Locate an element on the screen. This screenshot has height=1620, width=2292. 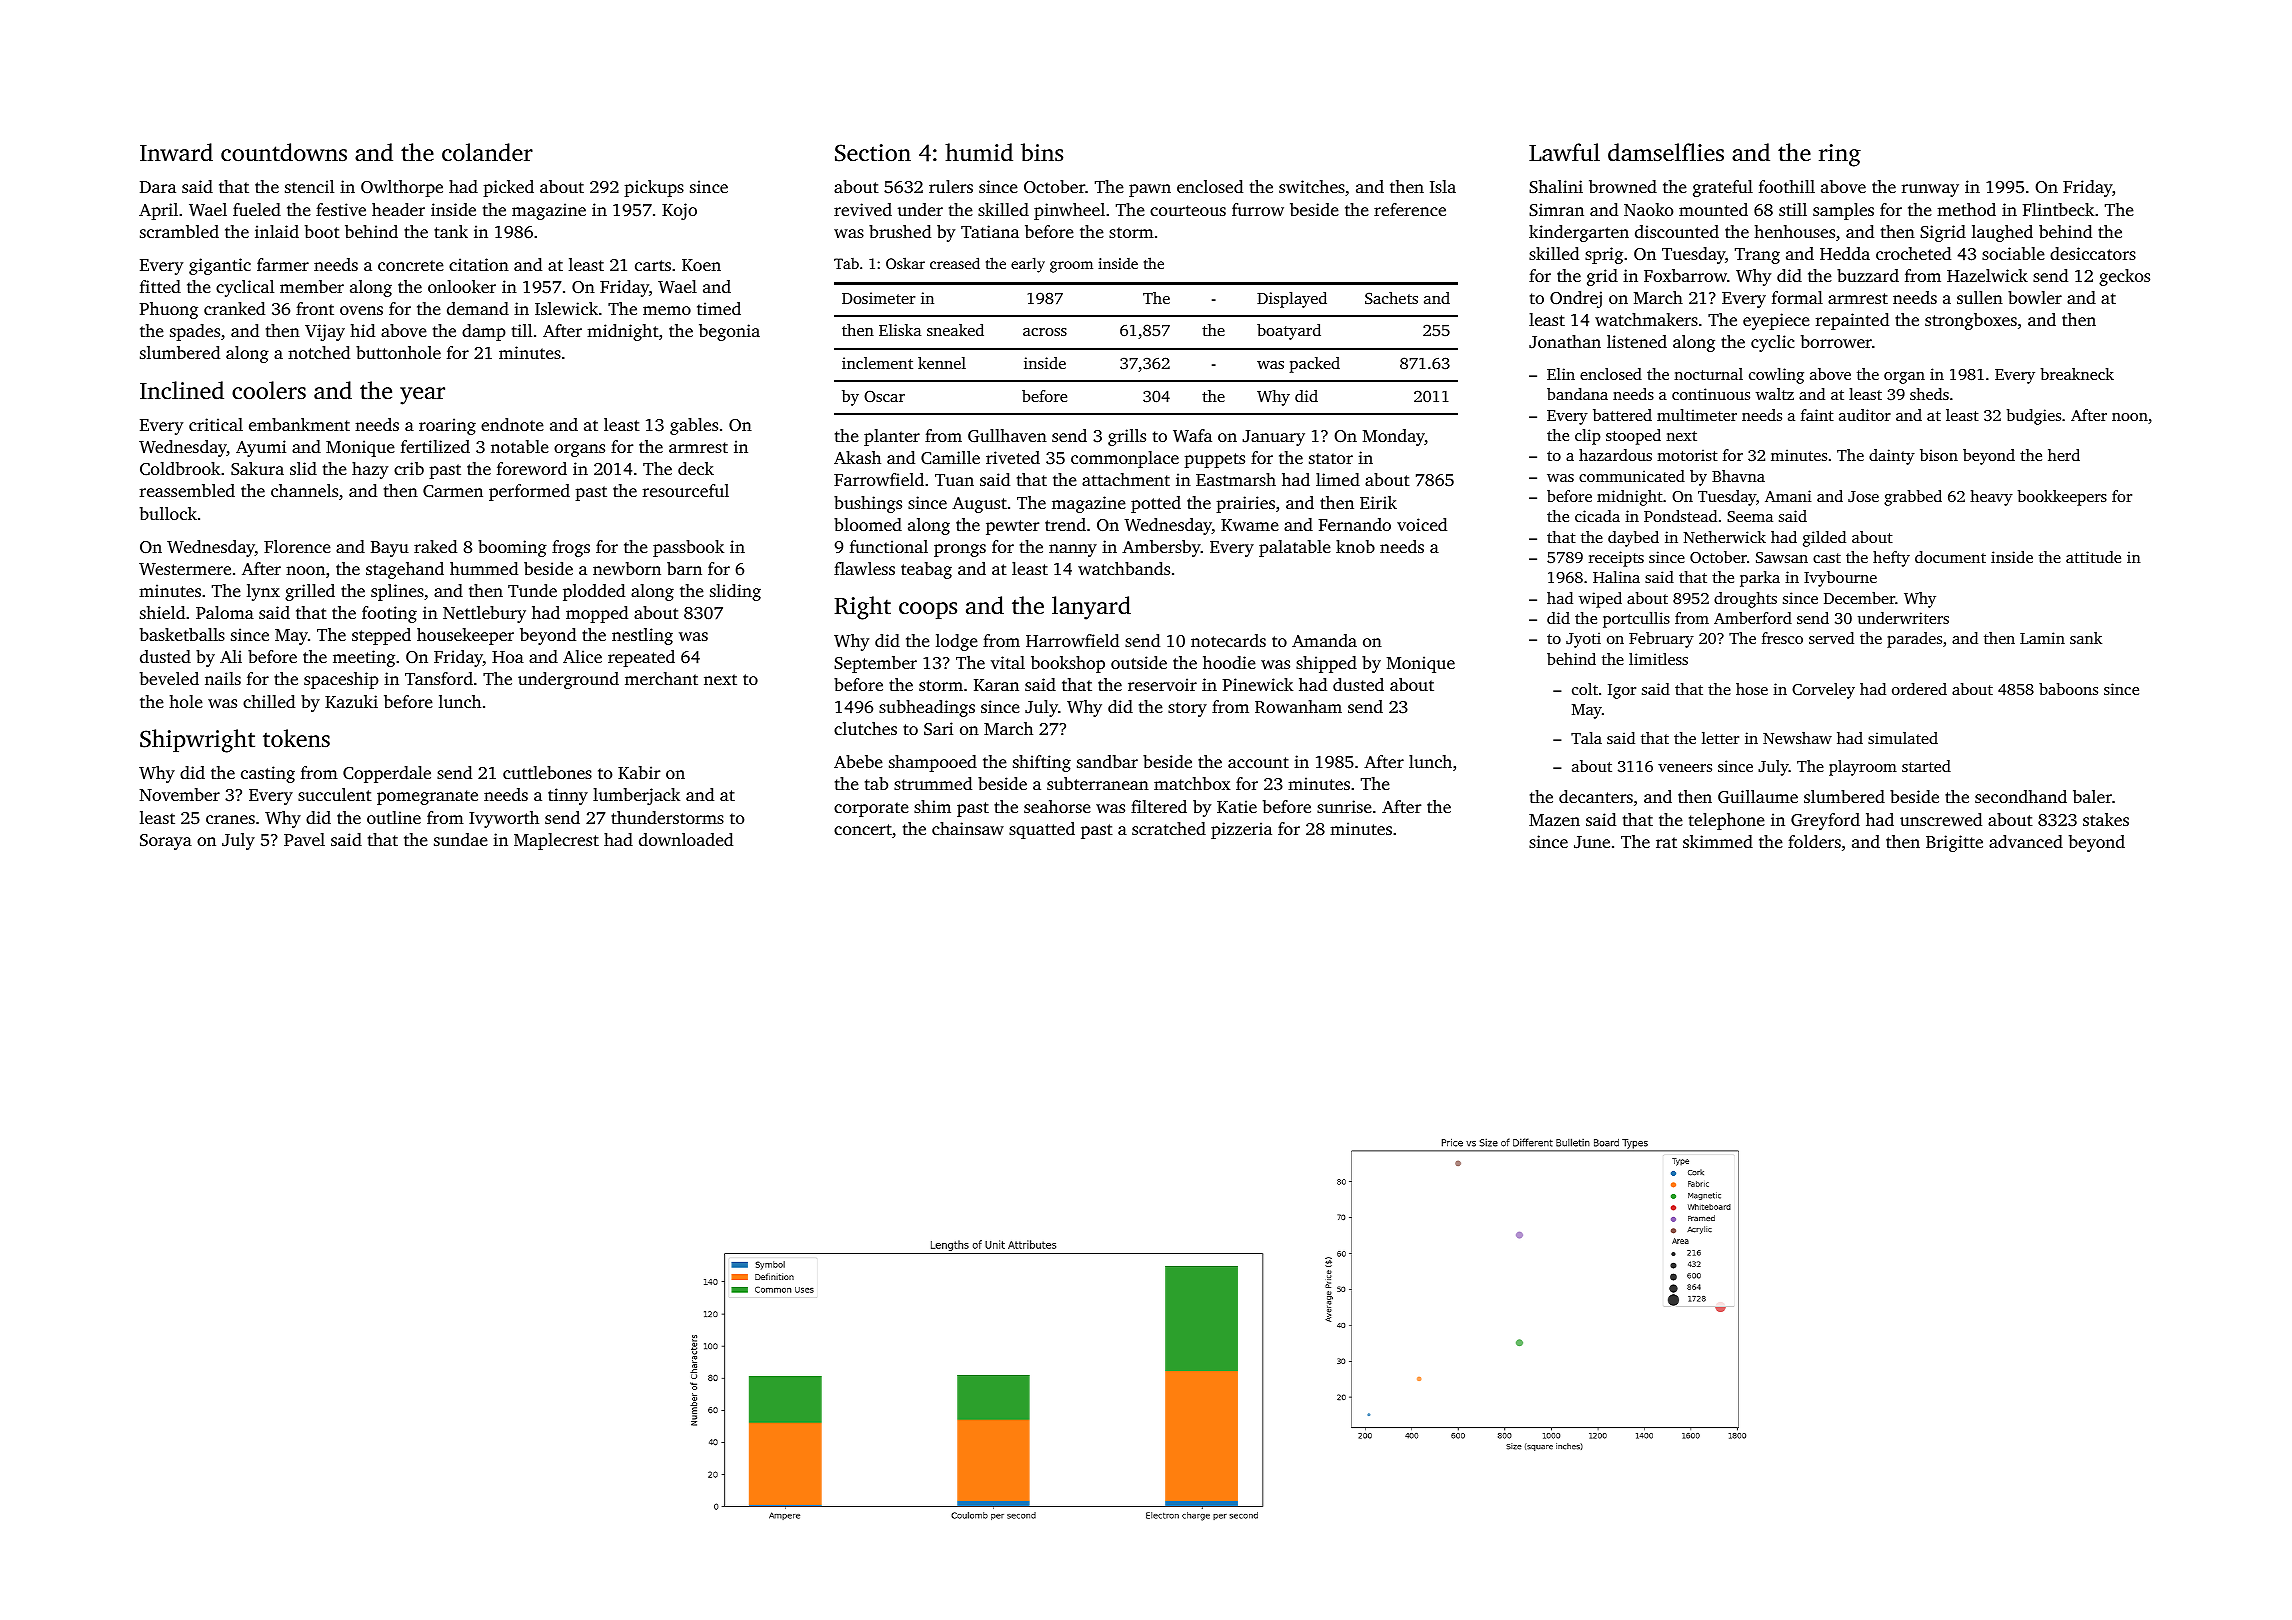
Mazen is located at coordinates (1554, 820).
